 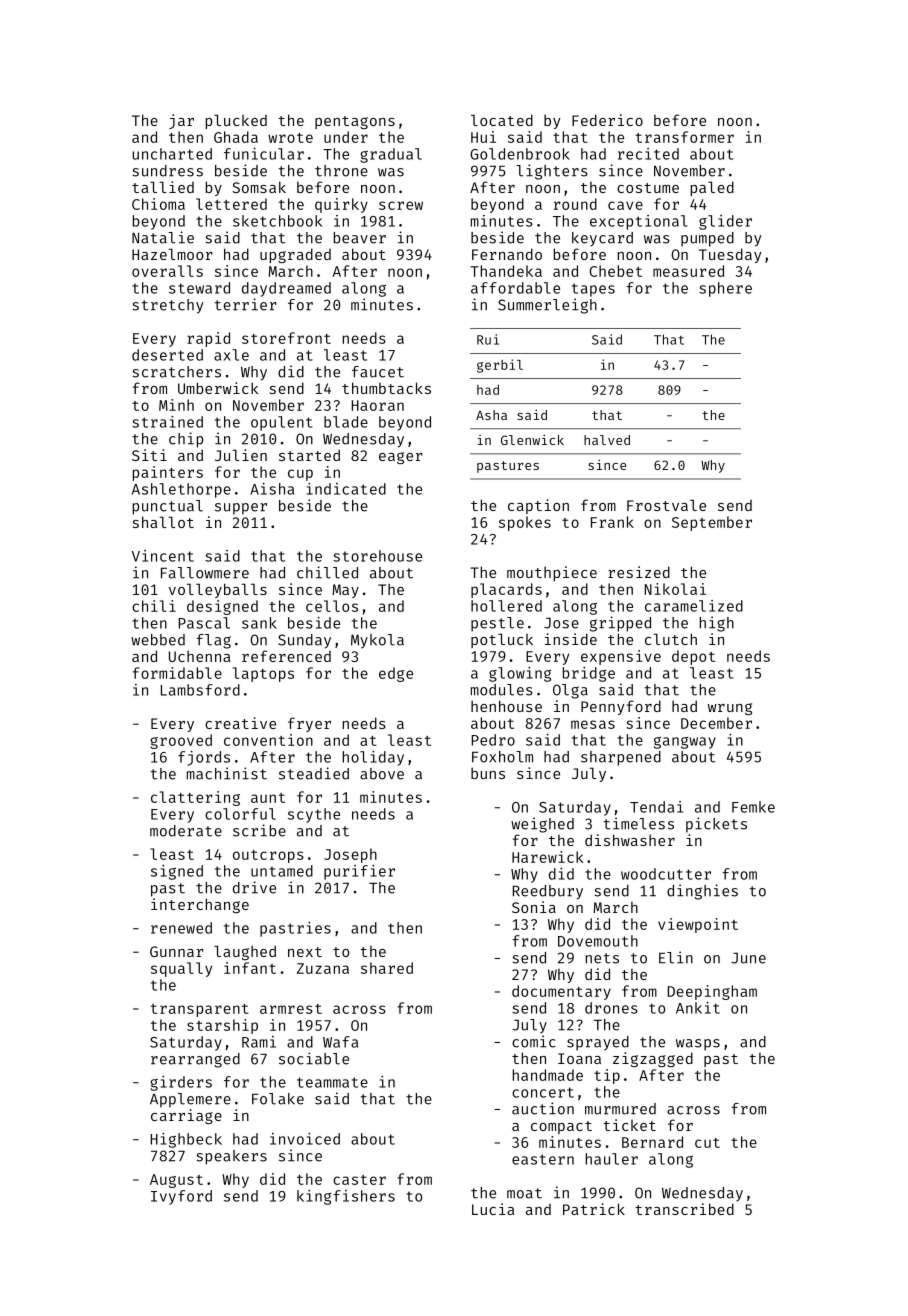 I want to click on Fernando, so click(x=507, y=254).
